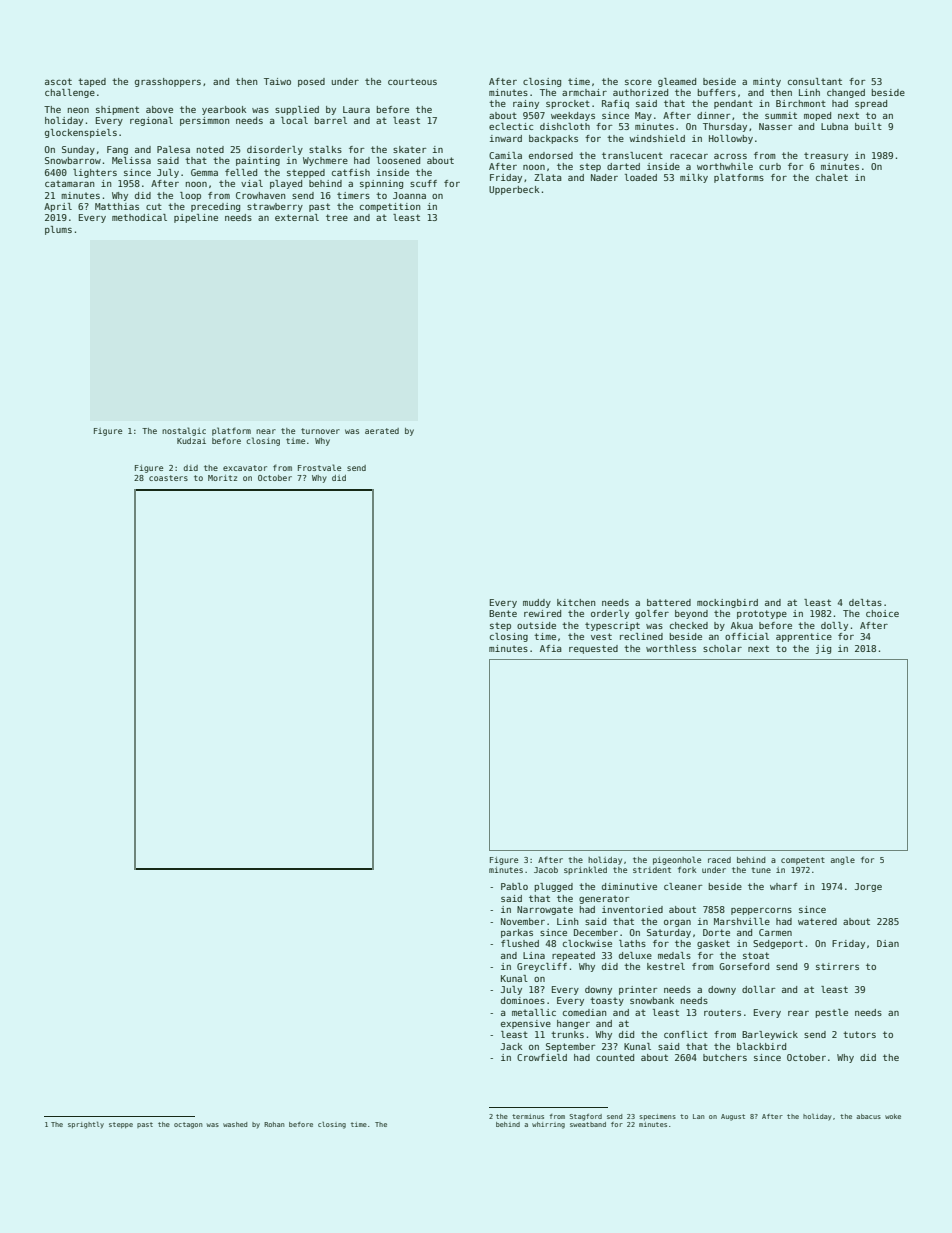 The width and height of the screenshot is (952, 1233). I want to click on Bente, so click(503, 613).
